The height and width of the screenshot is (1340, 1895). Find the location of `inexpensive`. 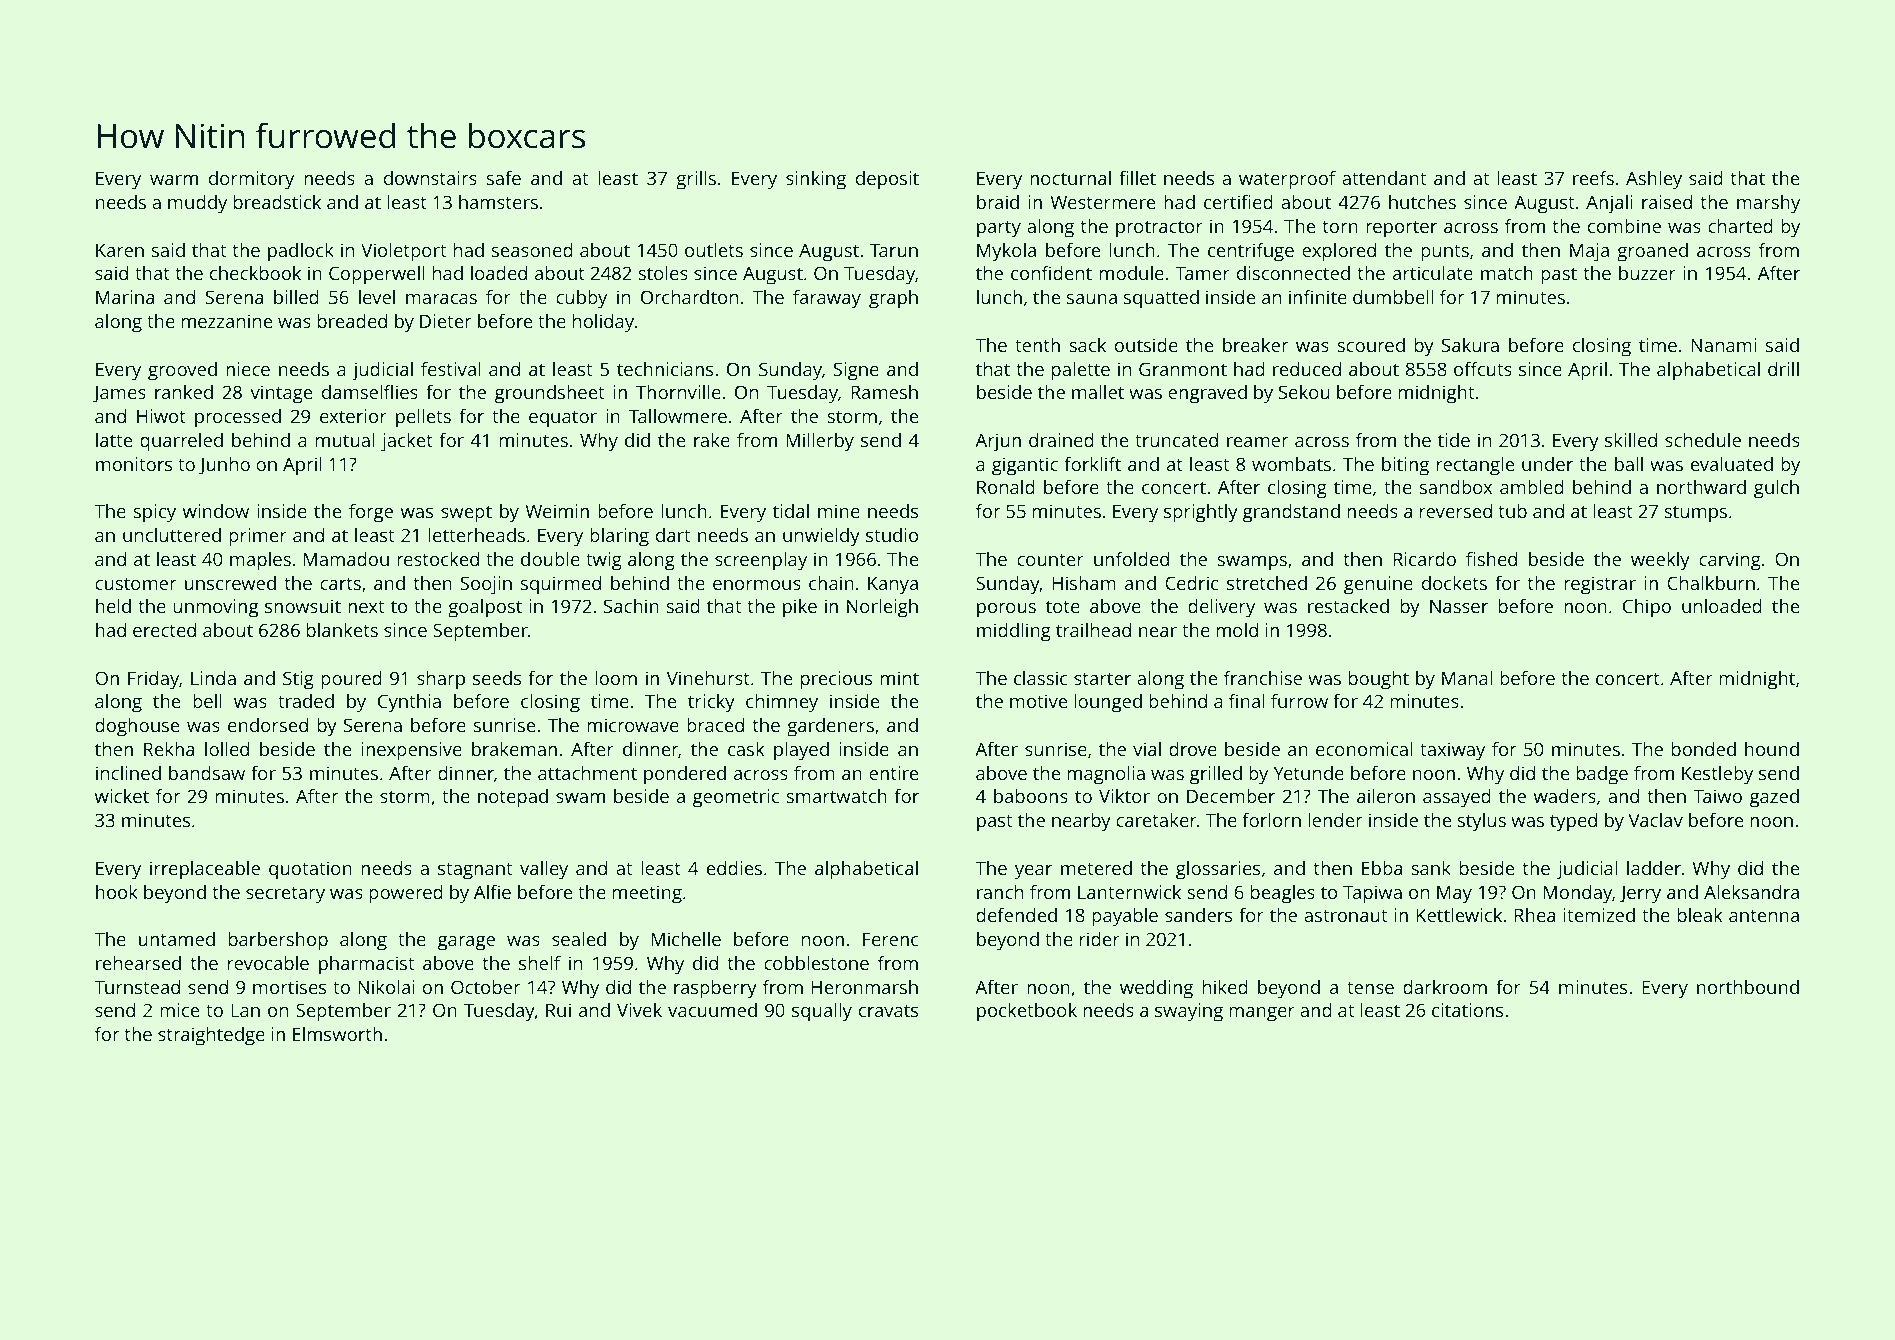

inexpensive is located at coordinates (412, 751).
